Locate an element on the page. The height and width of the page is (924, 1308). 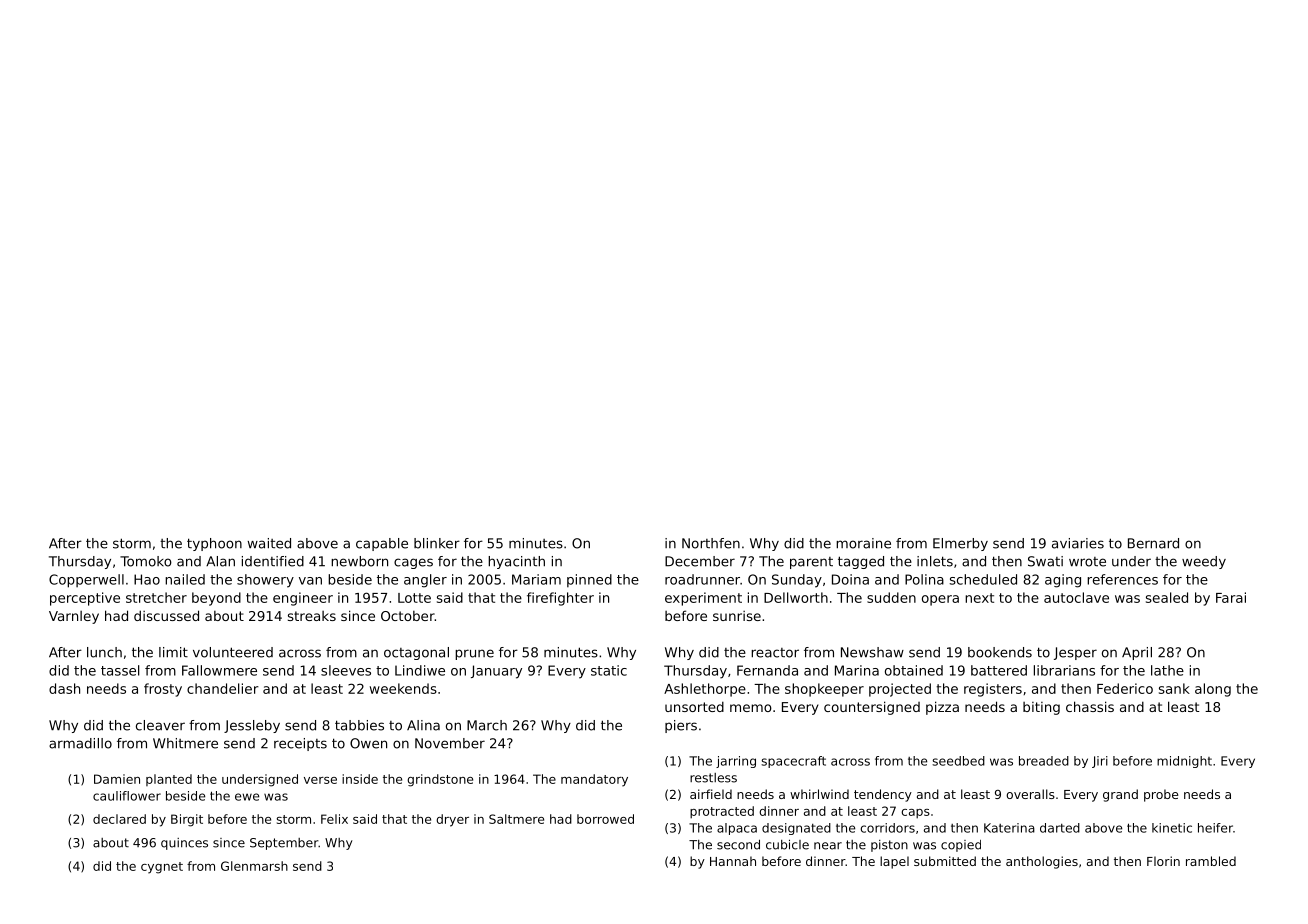
Bernard is located at coordinates (1153, 543).
